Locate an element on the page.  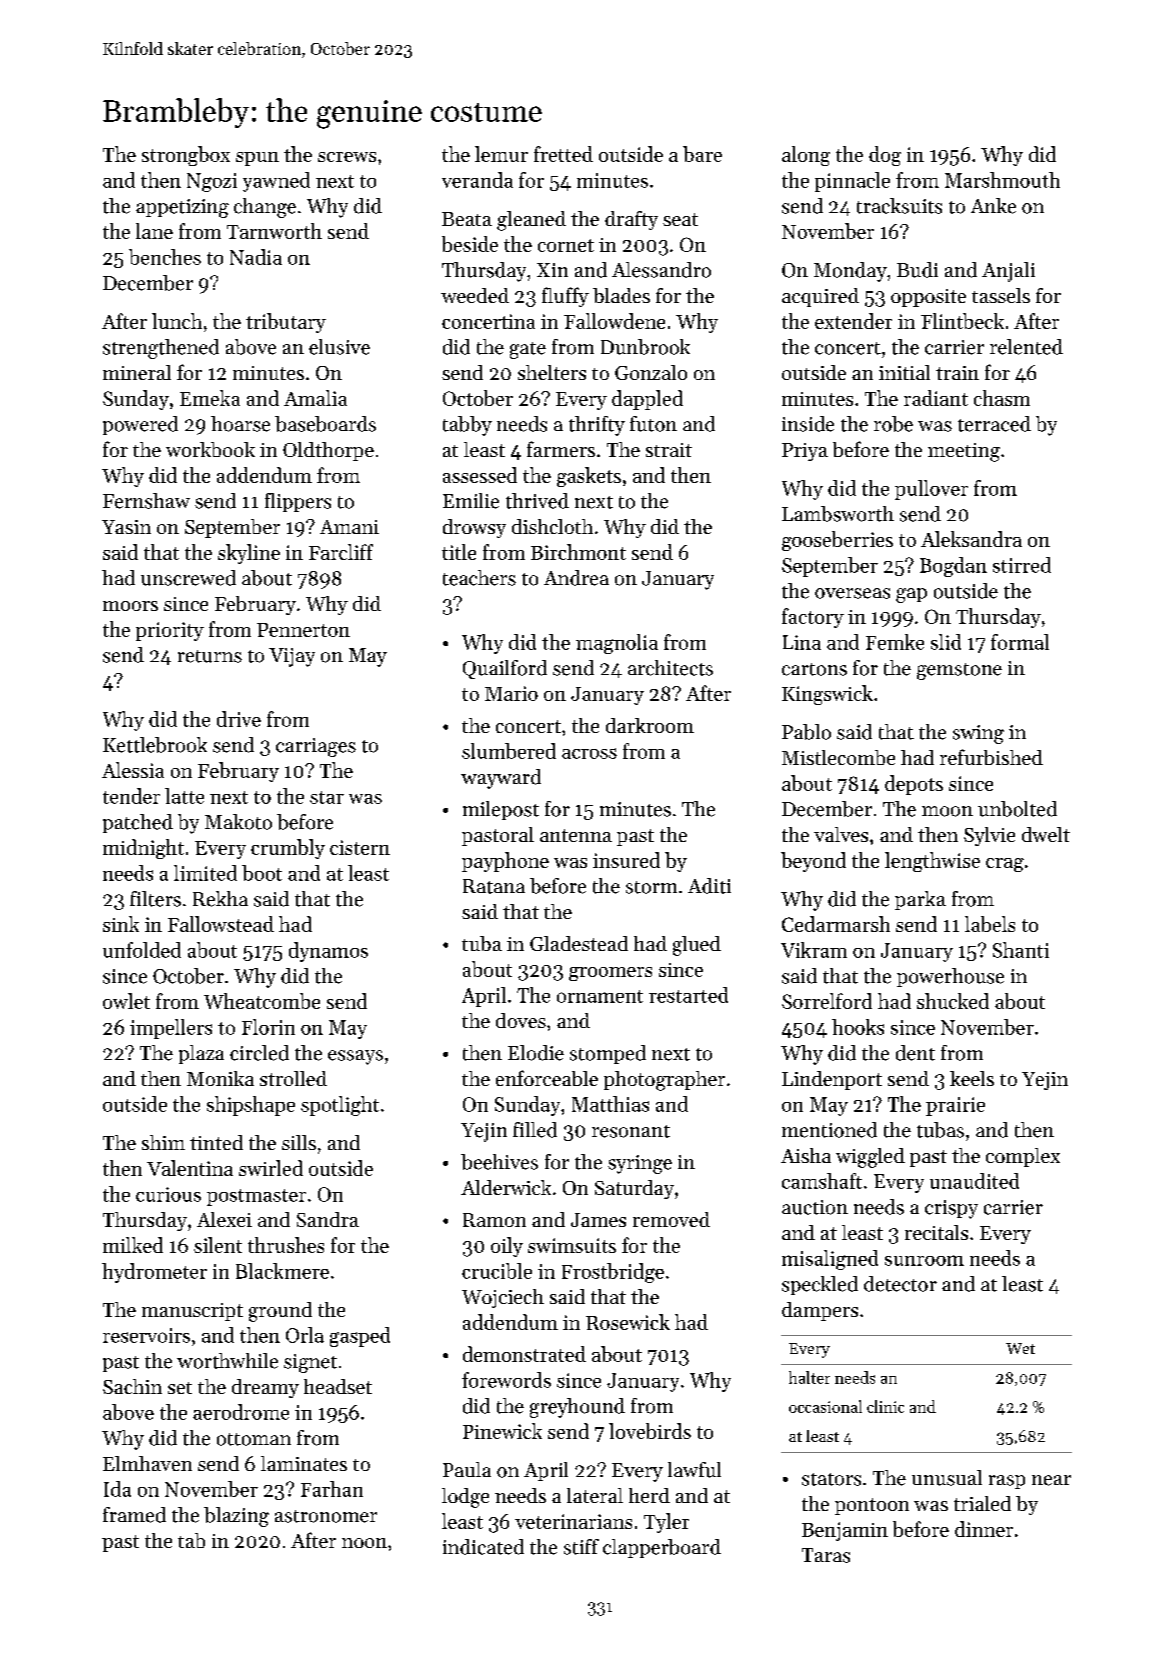
fretted is located at coordinates (563, 154).
